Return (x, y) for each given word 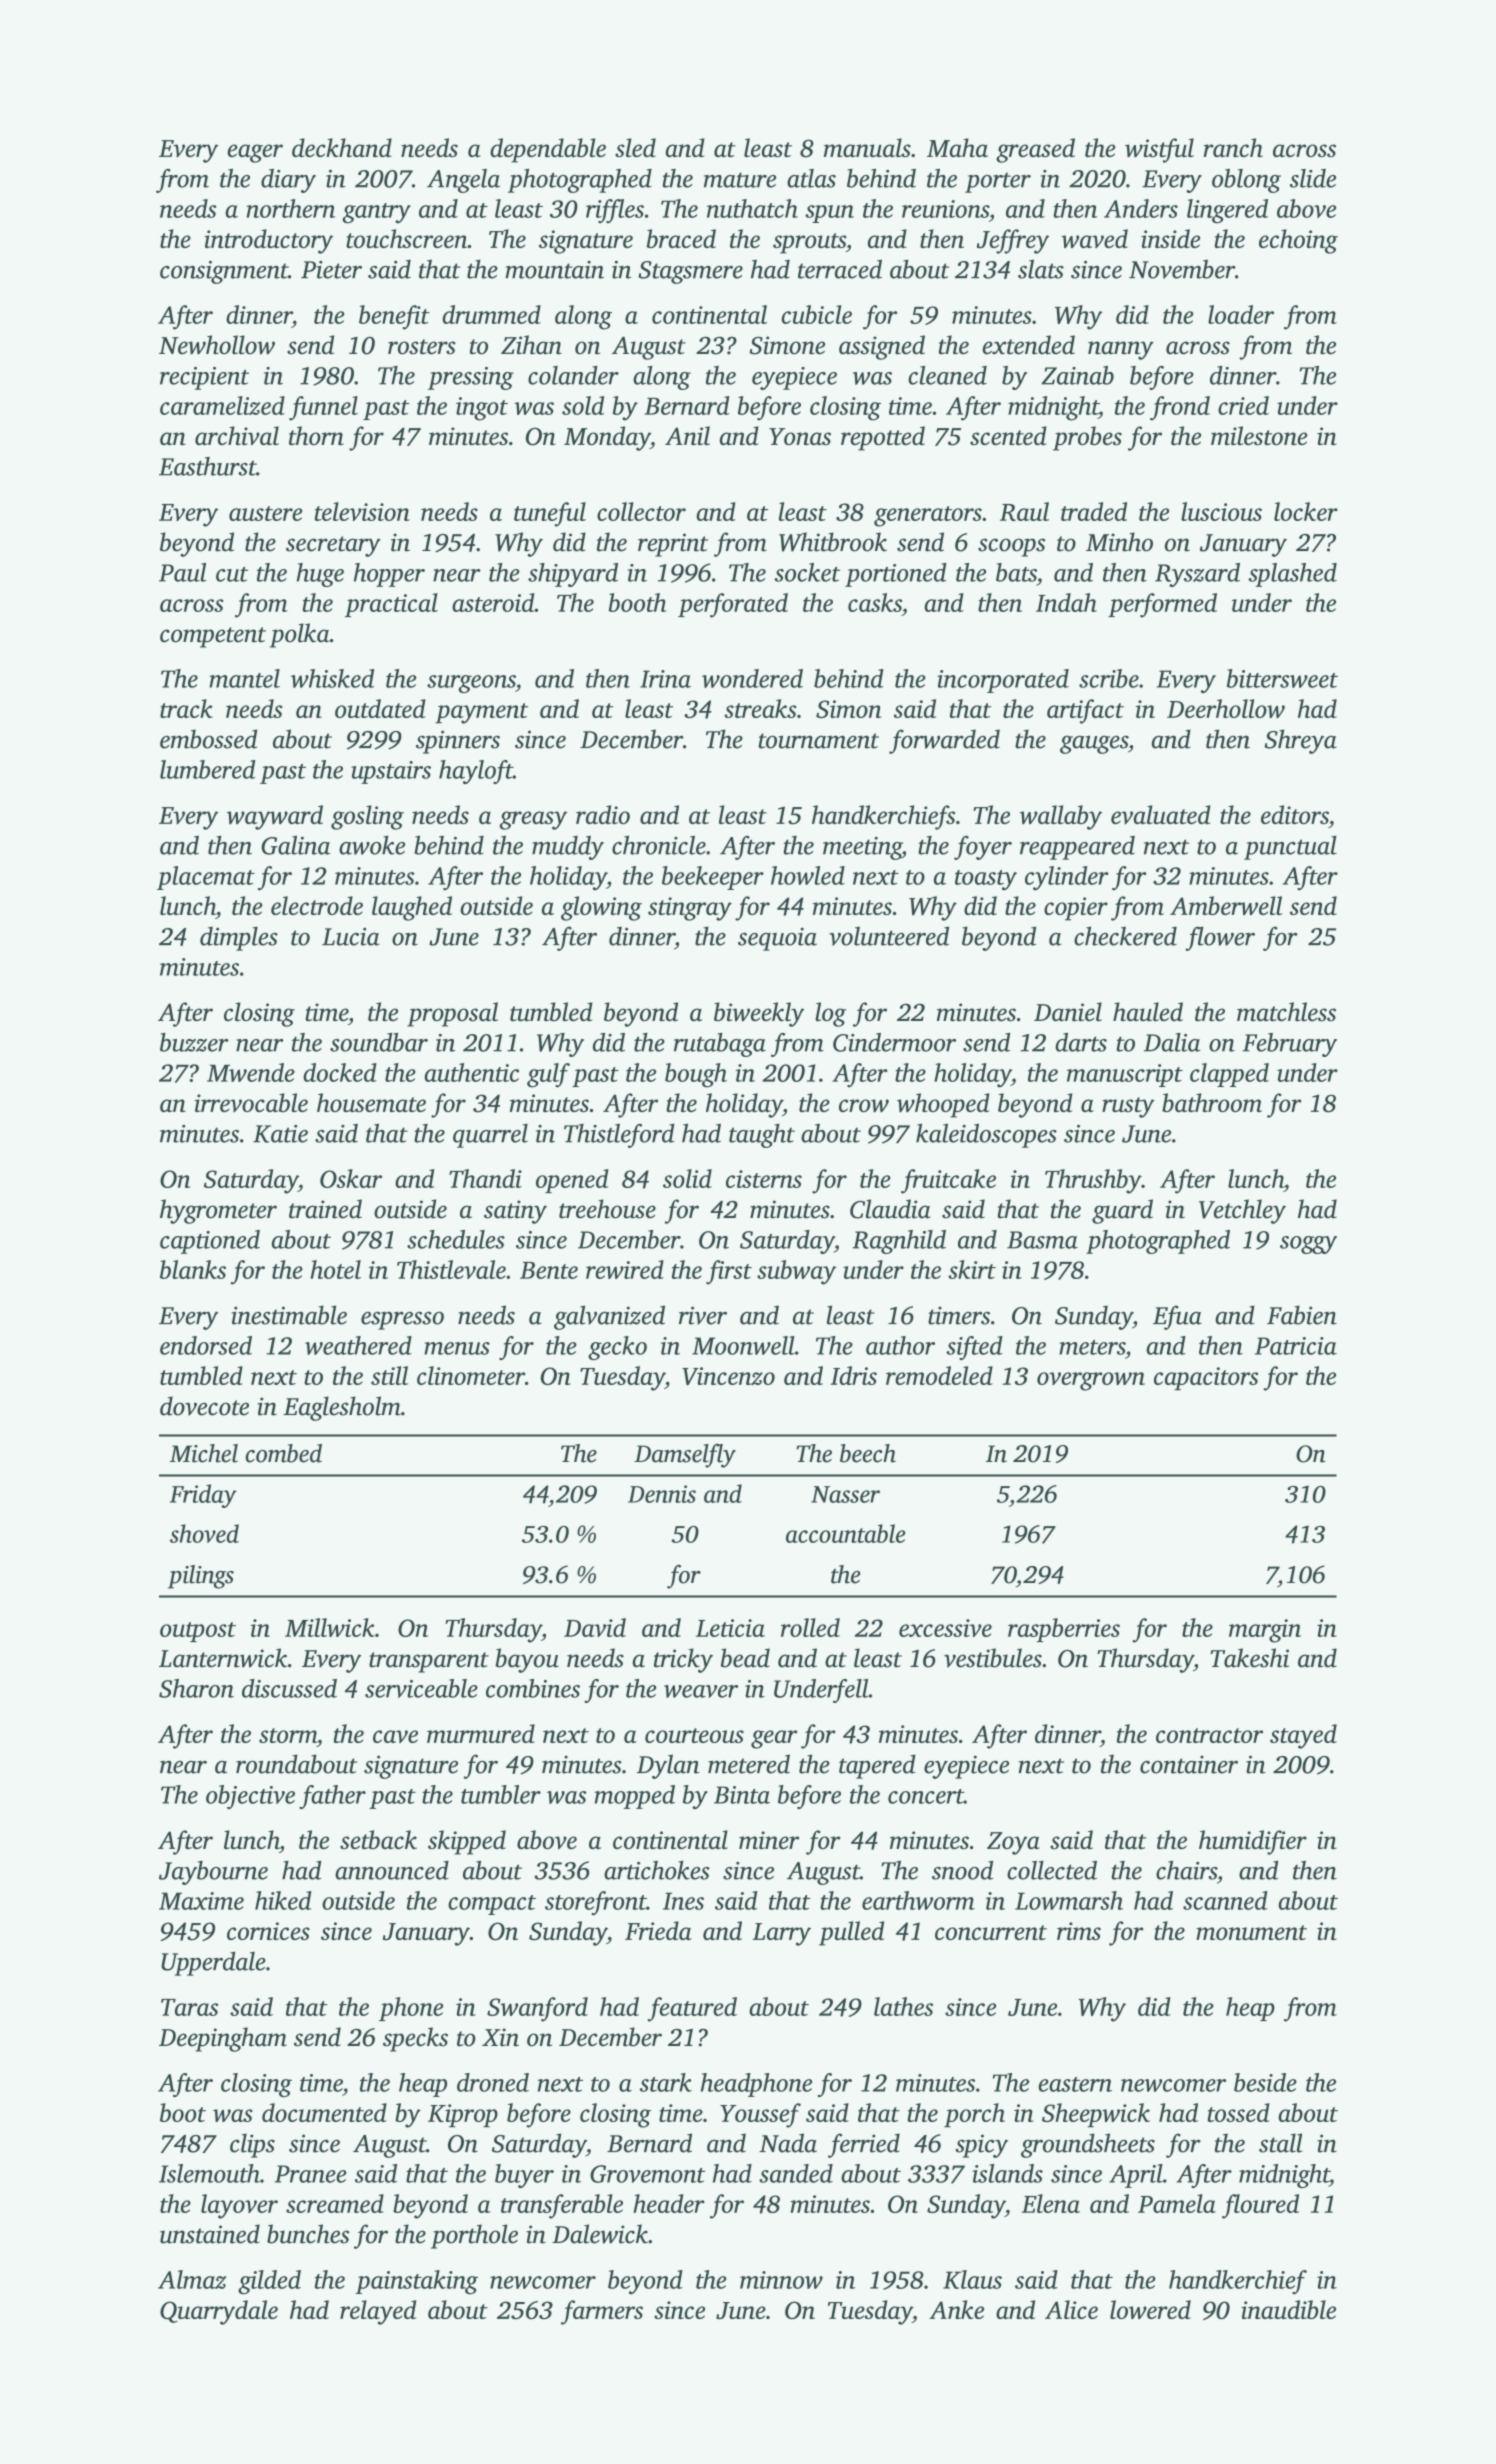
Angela (463, 181)
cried (1243, 405)
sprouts (809, 243)
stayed (1303, 1736)
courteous (694, 1735)
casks (875, 602)
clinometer (471, 1375)
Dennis (662, 1494)
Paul (183, 572)
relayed (378, 2312)
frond (1180, 408)
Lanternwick (223, 1658)
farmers (602, 2312)
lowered (1150, 2309)
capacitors (1206, 1378)
